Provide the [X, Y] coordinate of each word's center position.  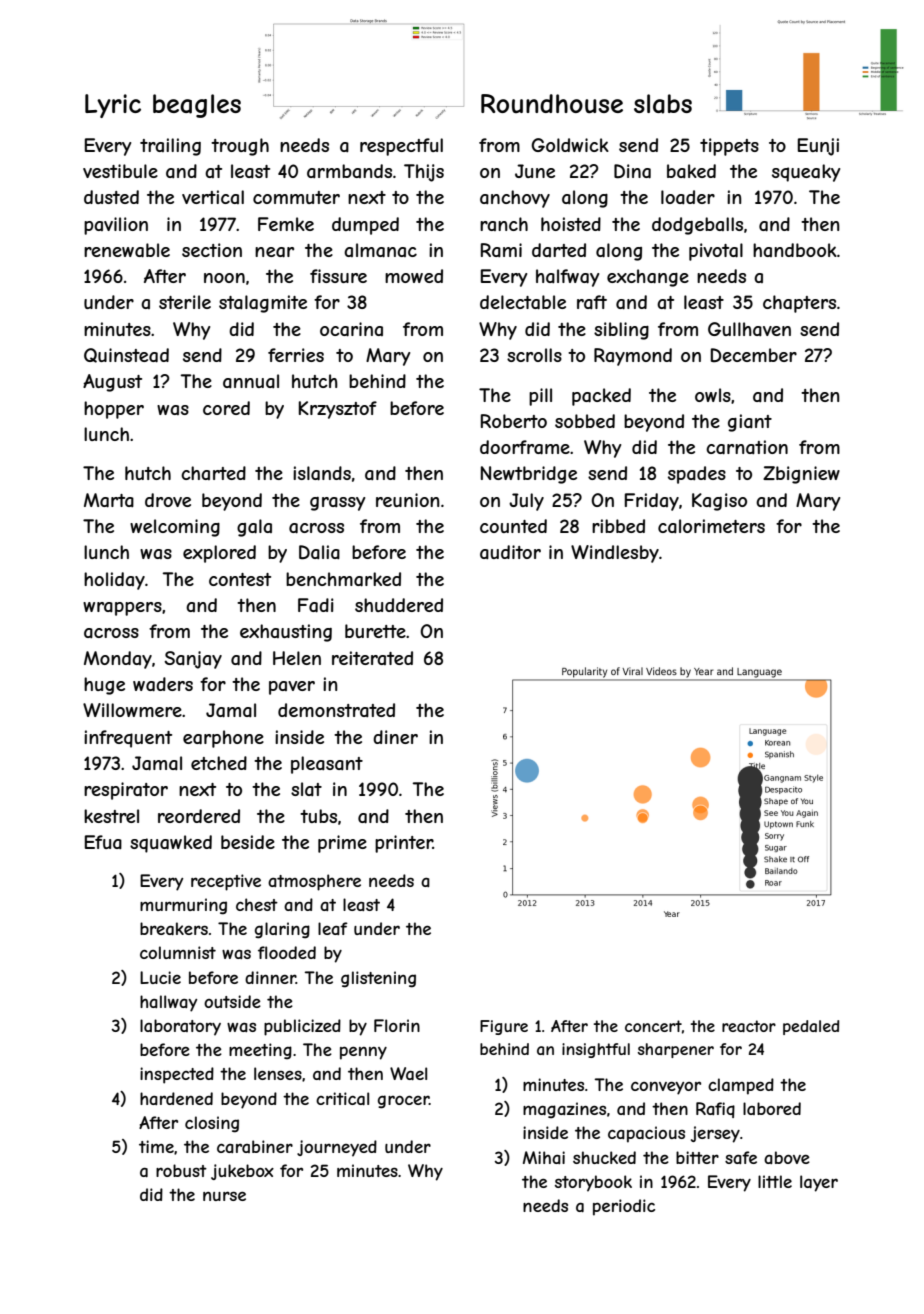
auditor [510, 552]
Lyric [113, 106]
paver [292, 688]
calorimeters [711, 526]
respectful [401, 147]
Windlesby [615, 554]
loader [688, 197]
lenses [278, 1073]
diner [395, 737]
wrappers [122, 609]
